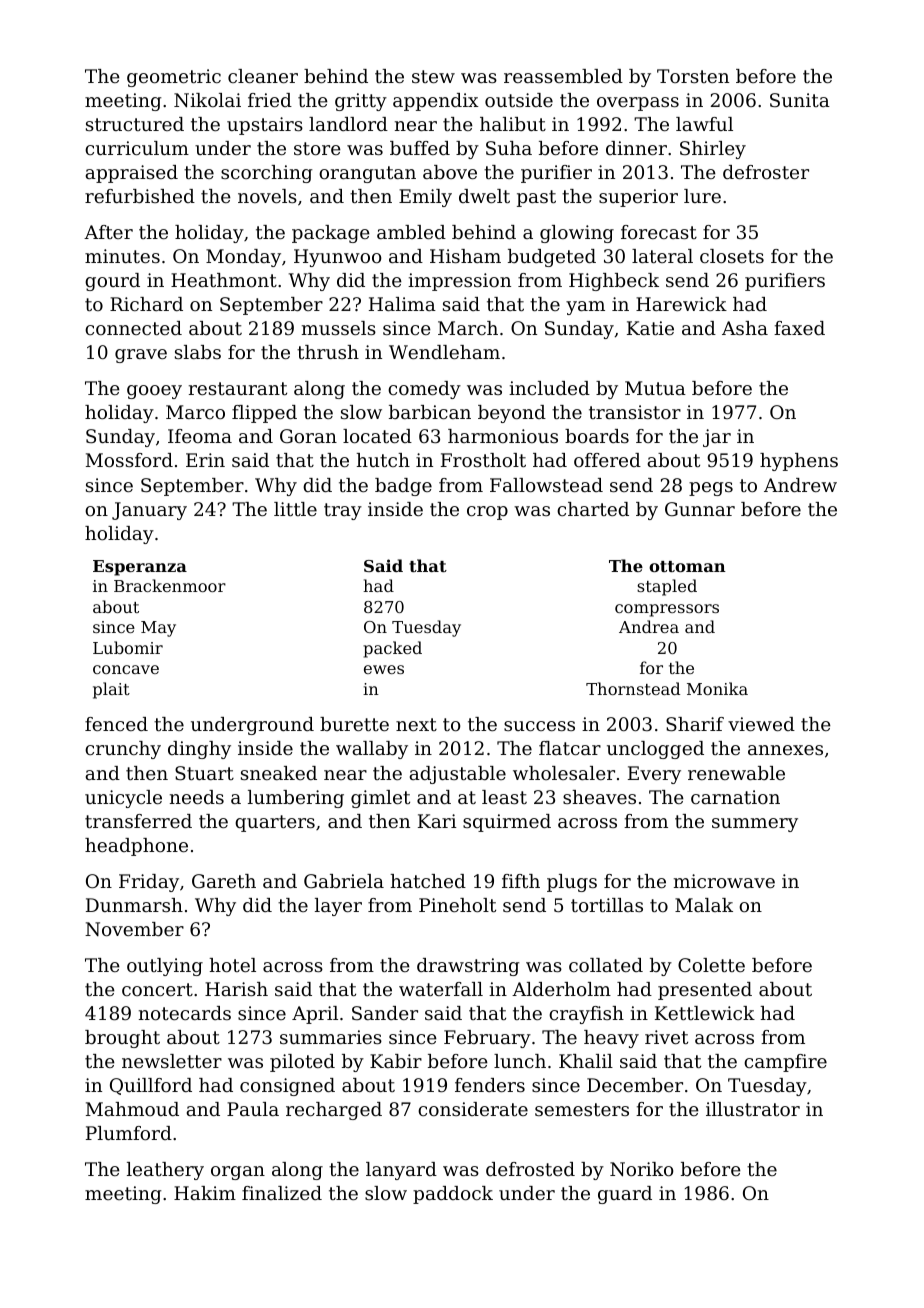 The width and height of the image is (924, 1308). What do you see at coordinates (265, 126) in the image?
I see `upstairs` at bounding box center [265, 126].
